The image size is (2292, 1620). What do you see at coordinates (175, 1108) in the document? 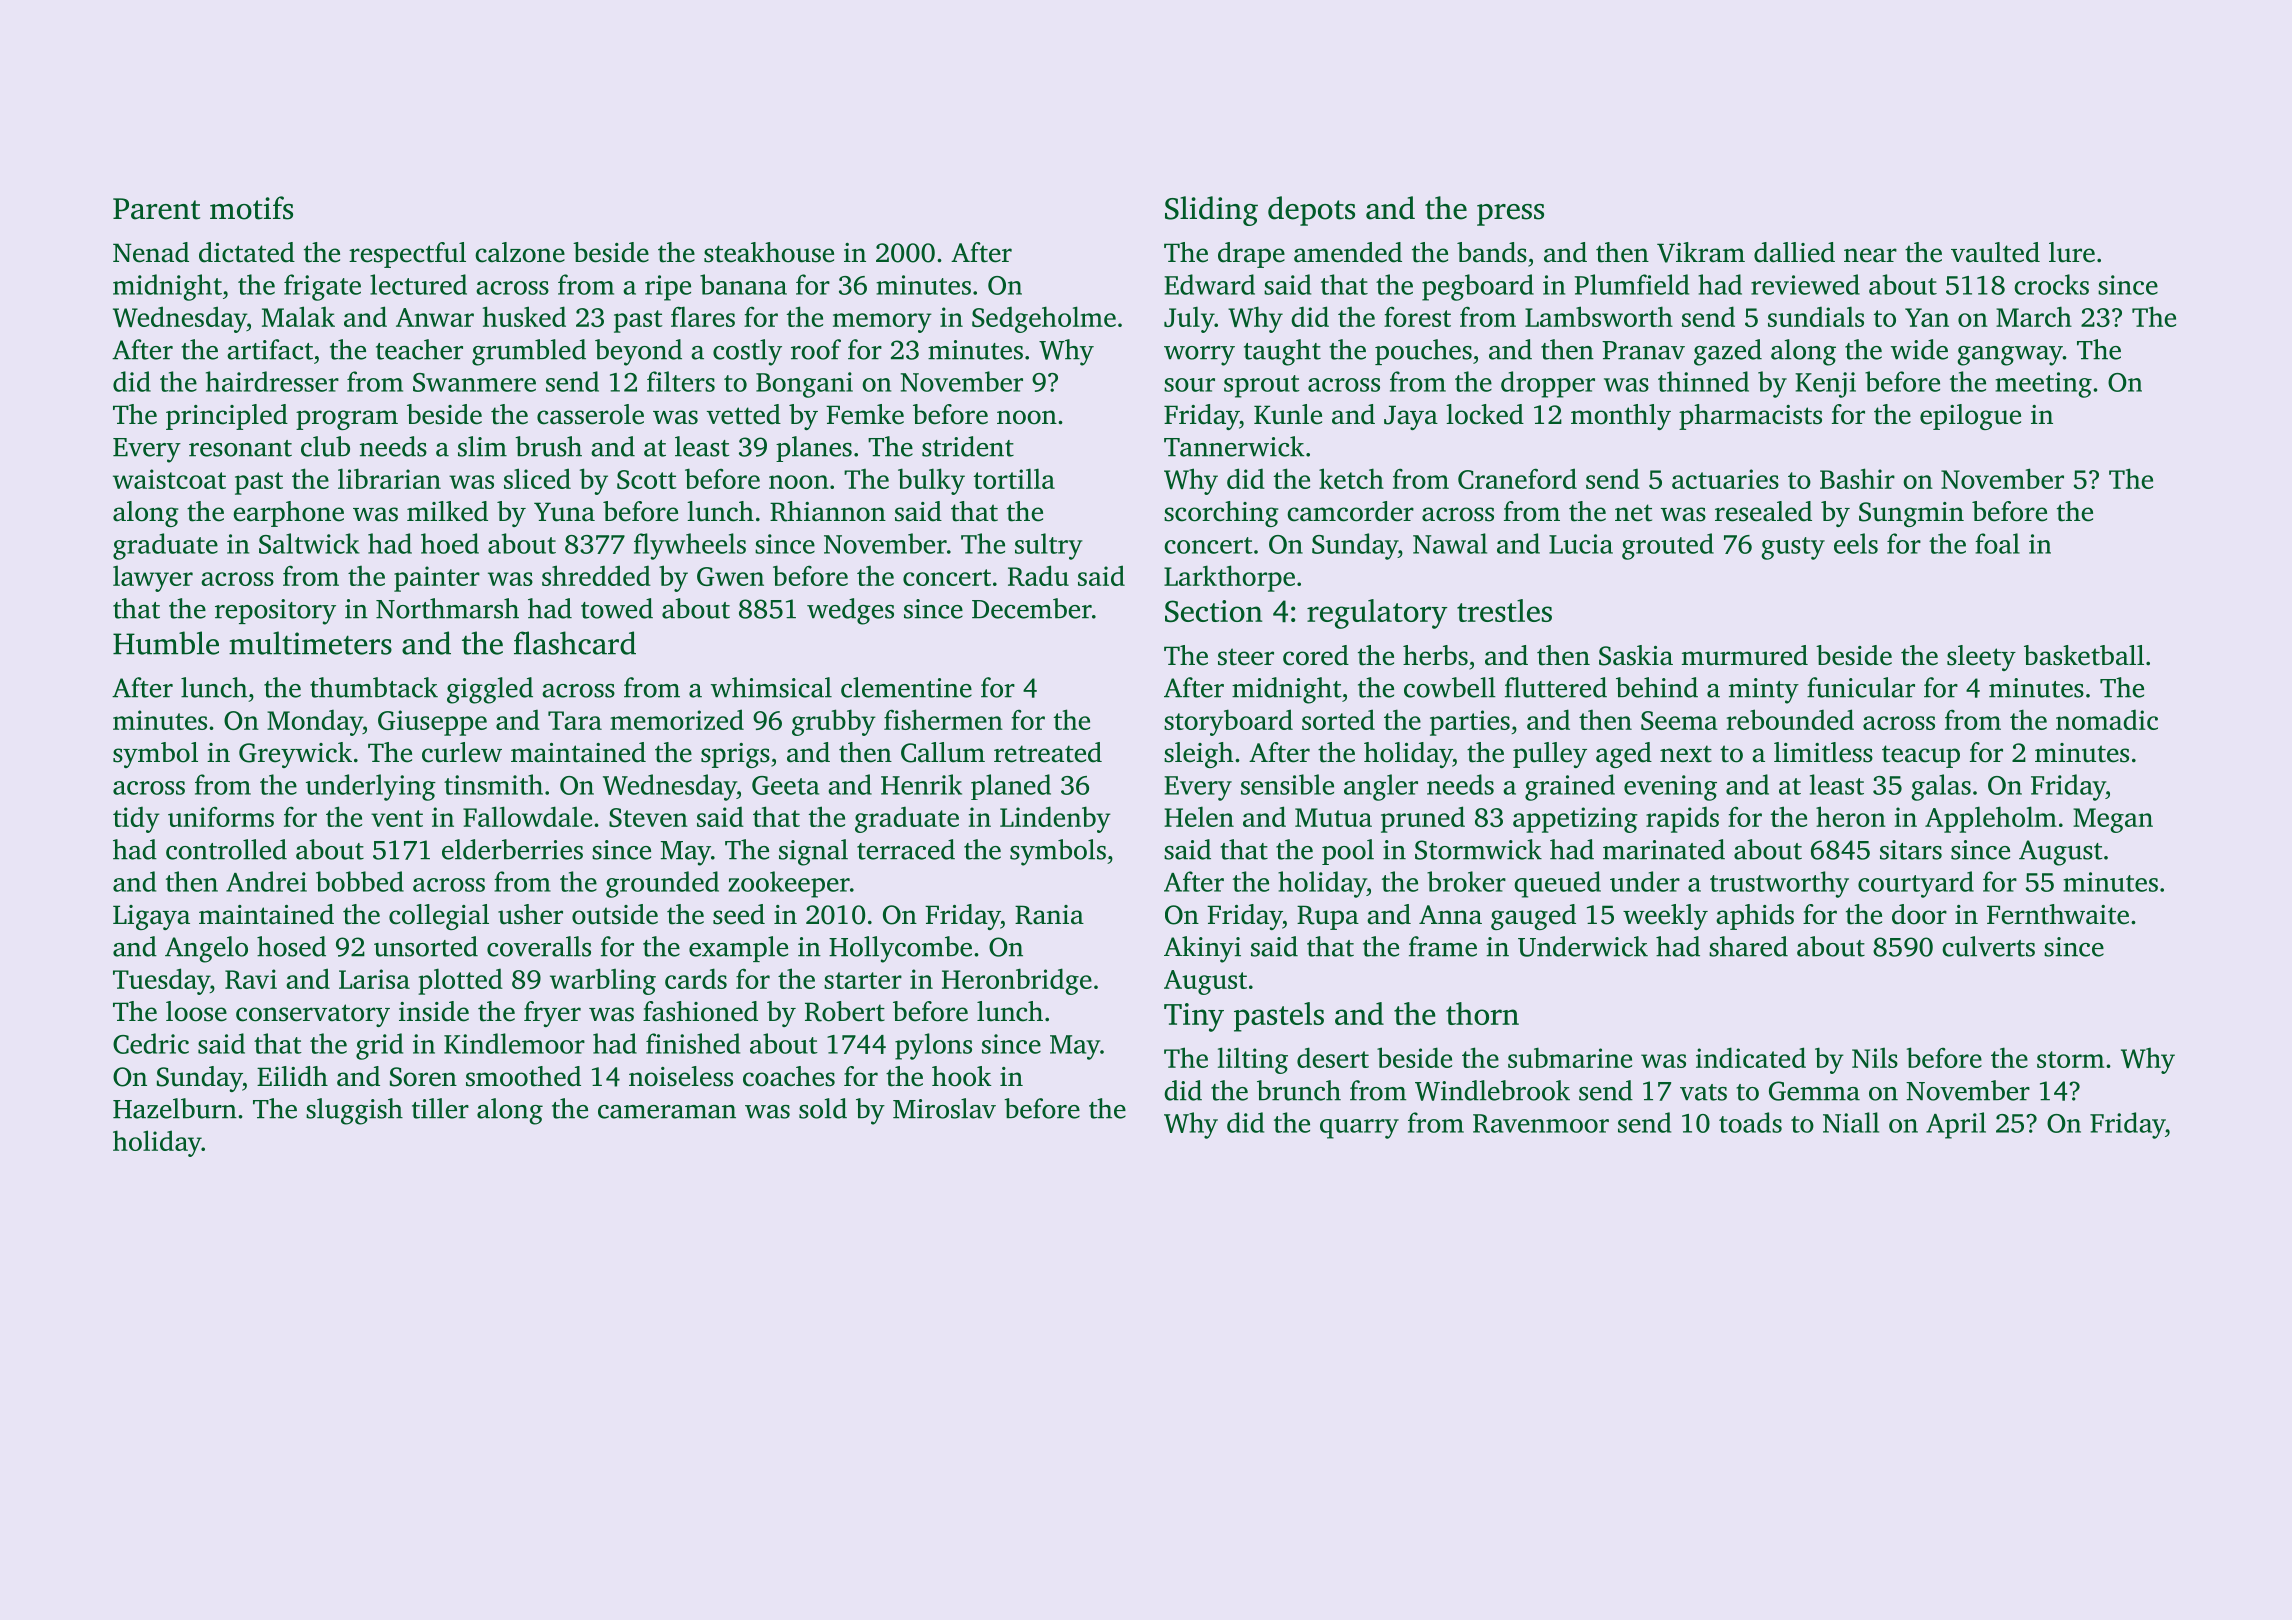
I see `Hazelburn` at bounding box center [175, 1108].
